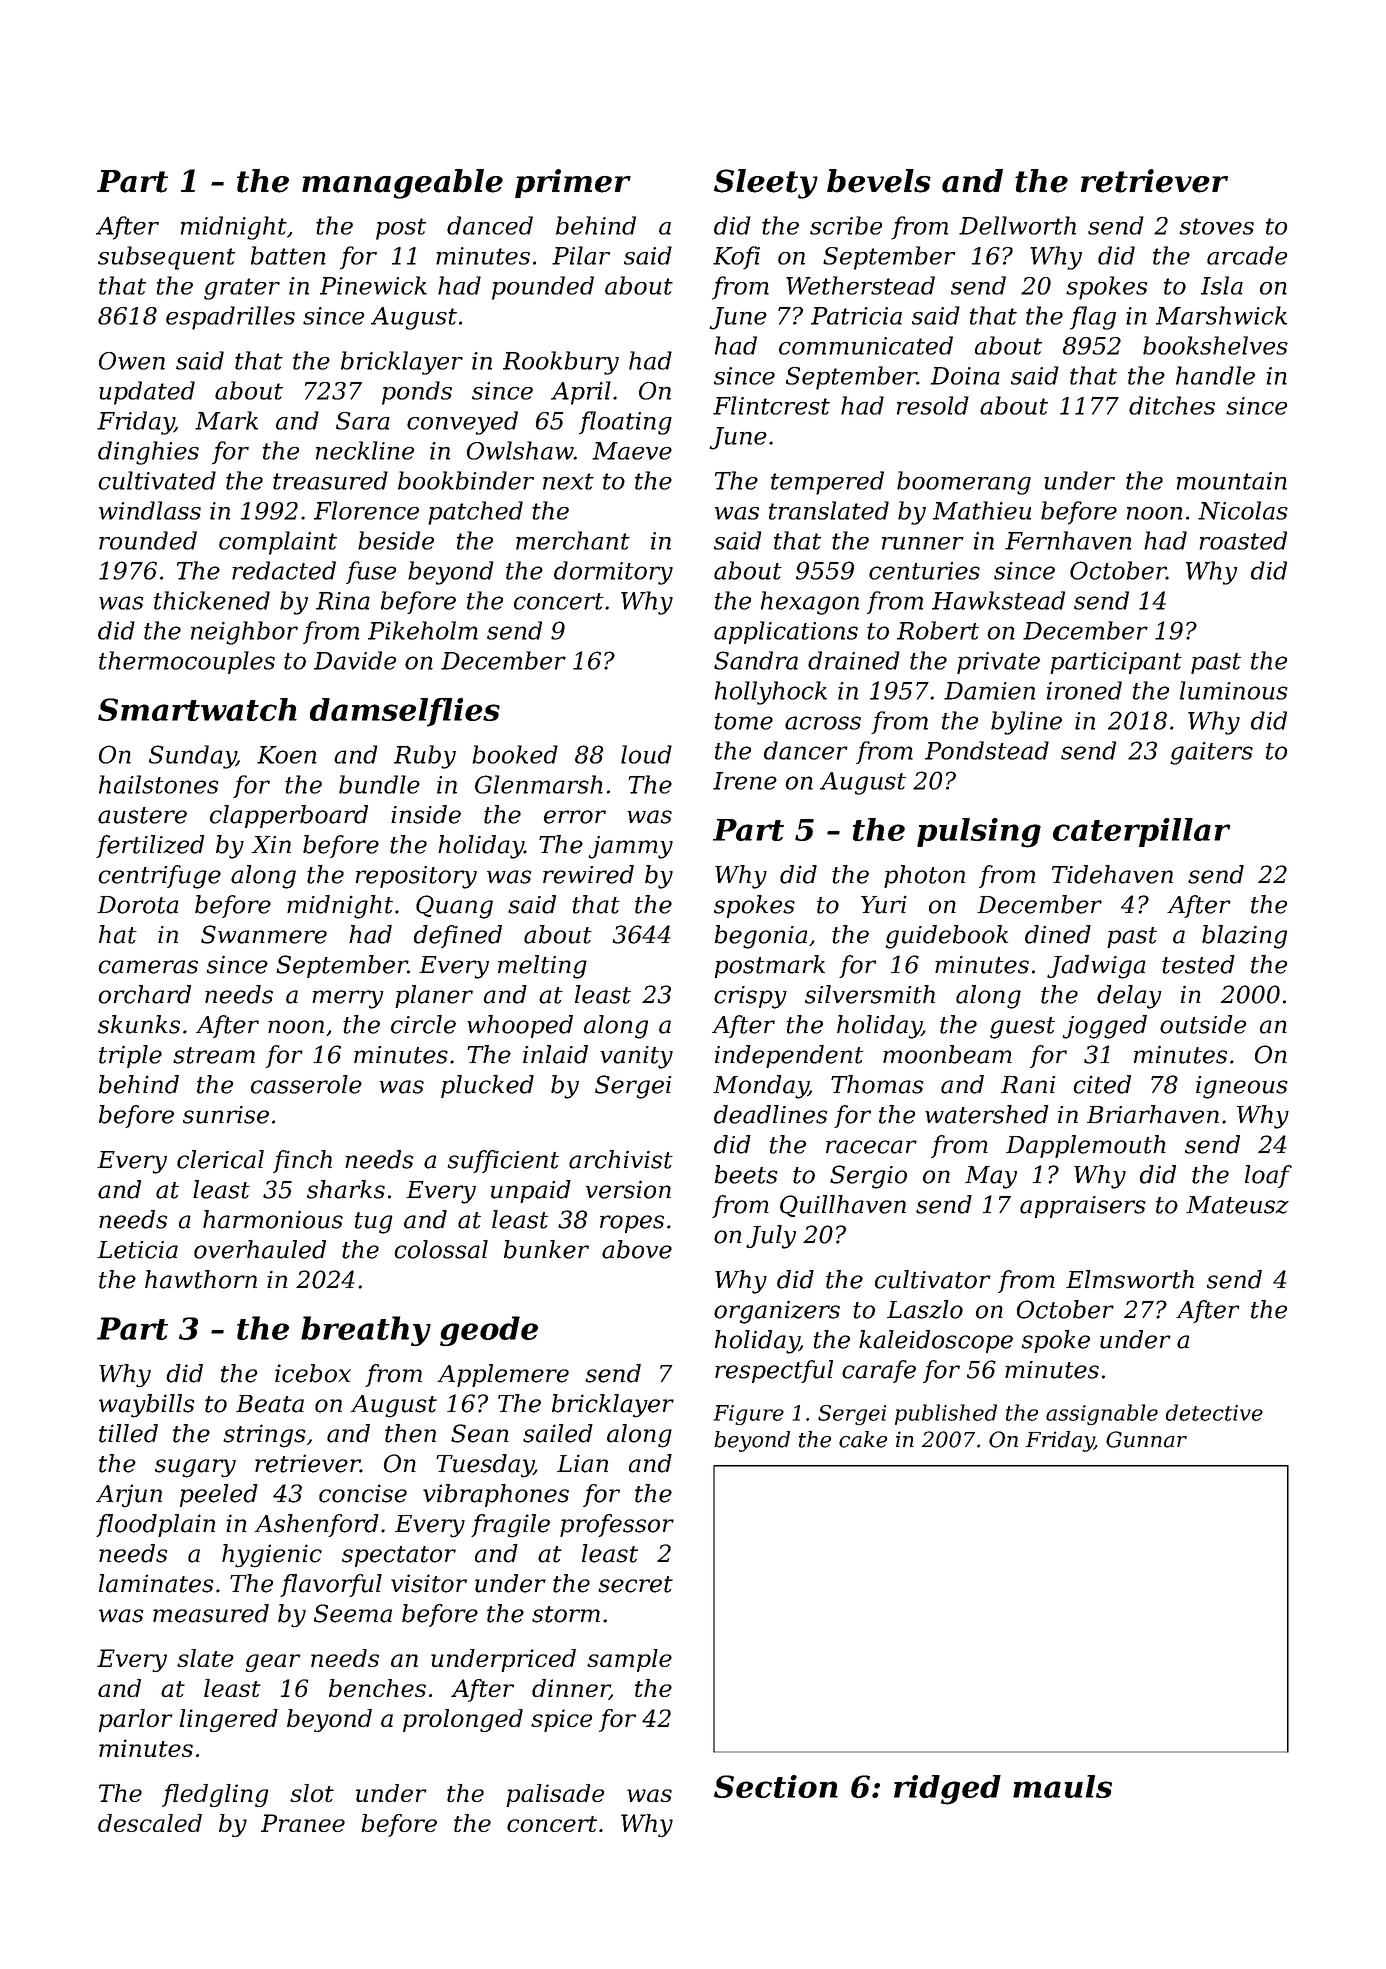 The height and width of the page is (1969, 1386). What do you see at coordinates (646, 754) in the page?
I see `loud` at bounding box center [646, 754].
